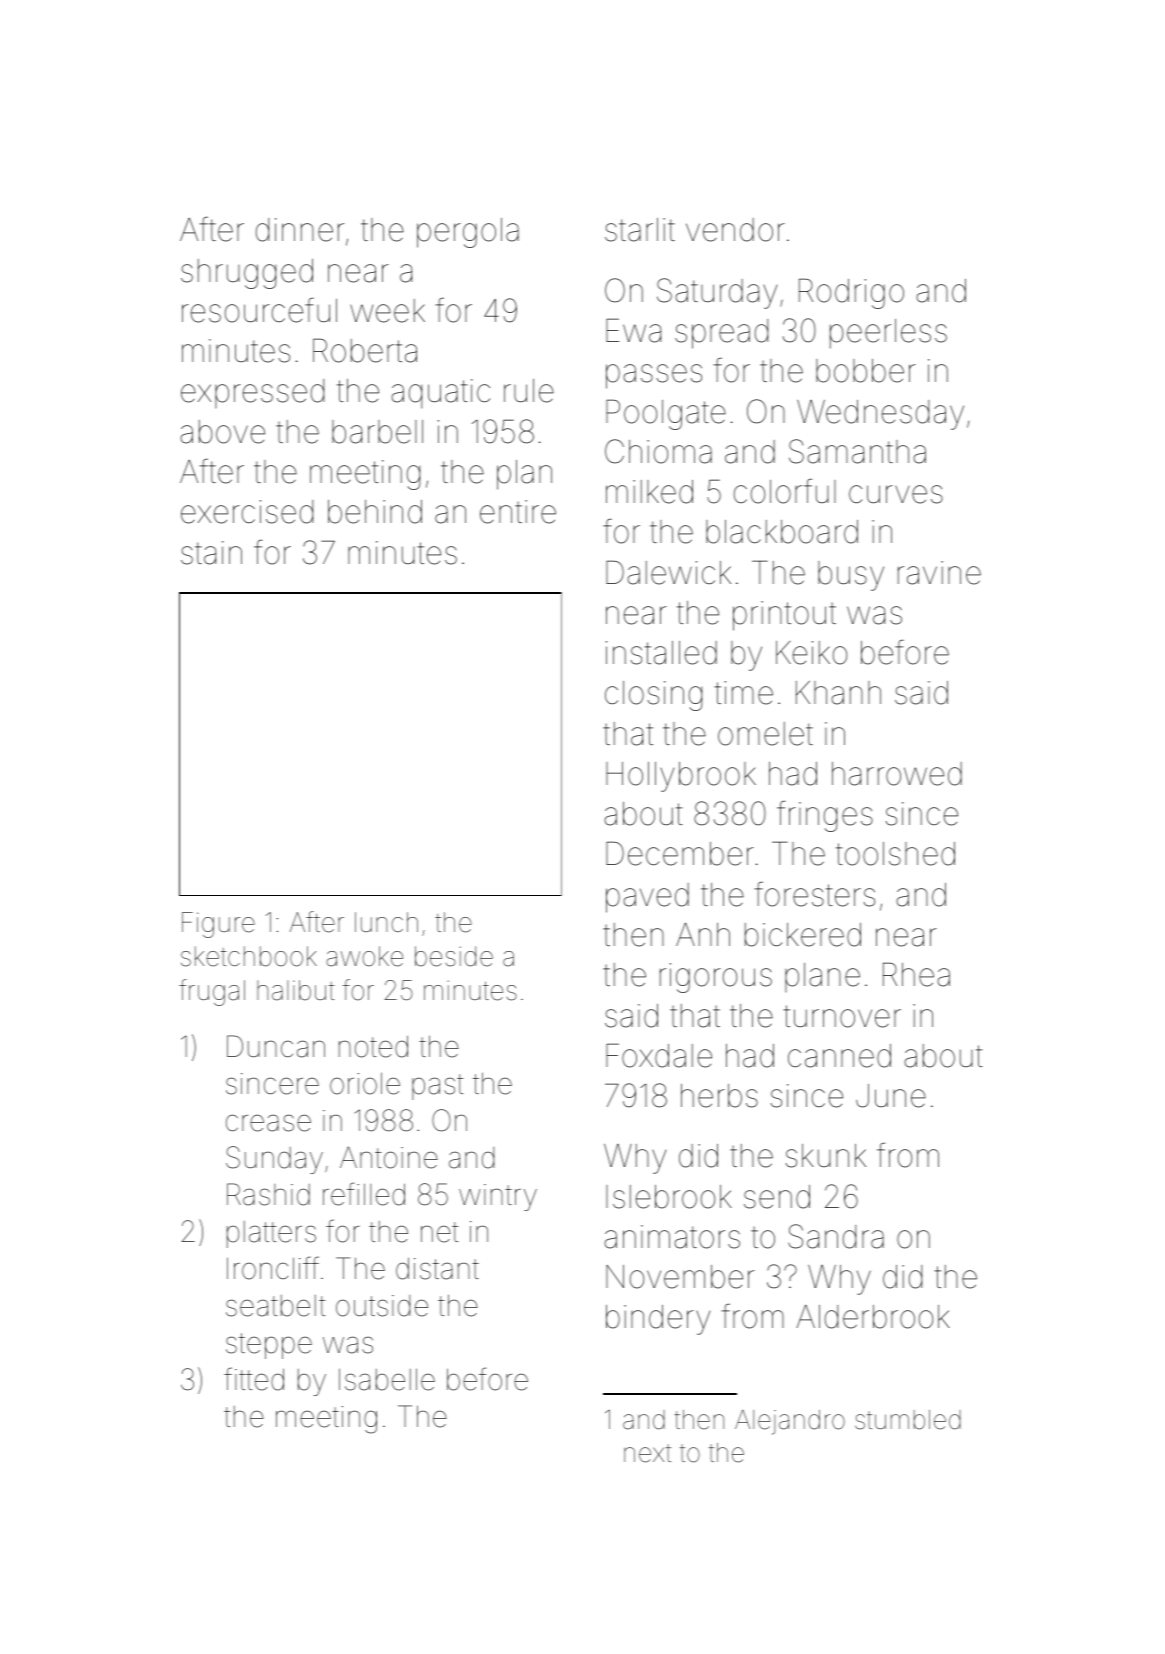  Describe the element at coordinates (895, 854) in the screenshot. I see `toolshed` at that location.
